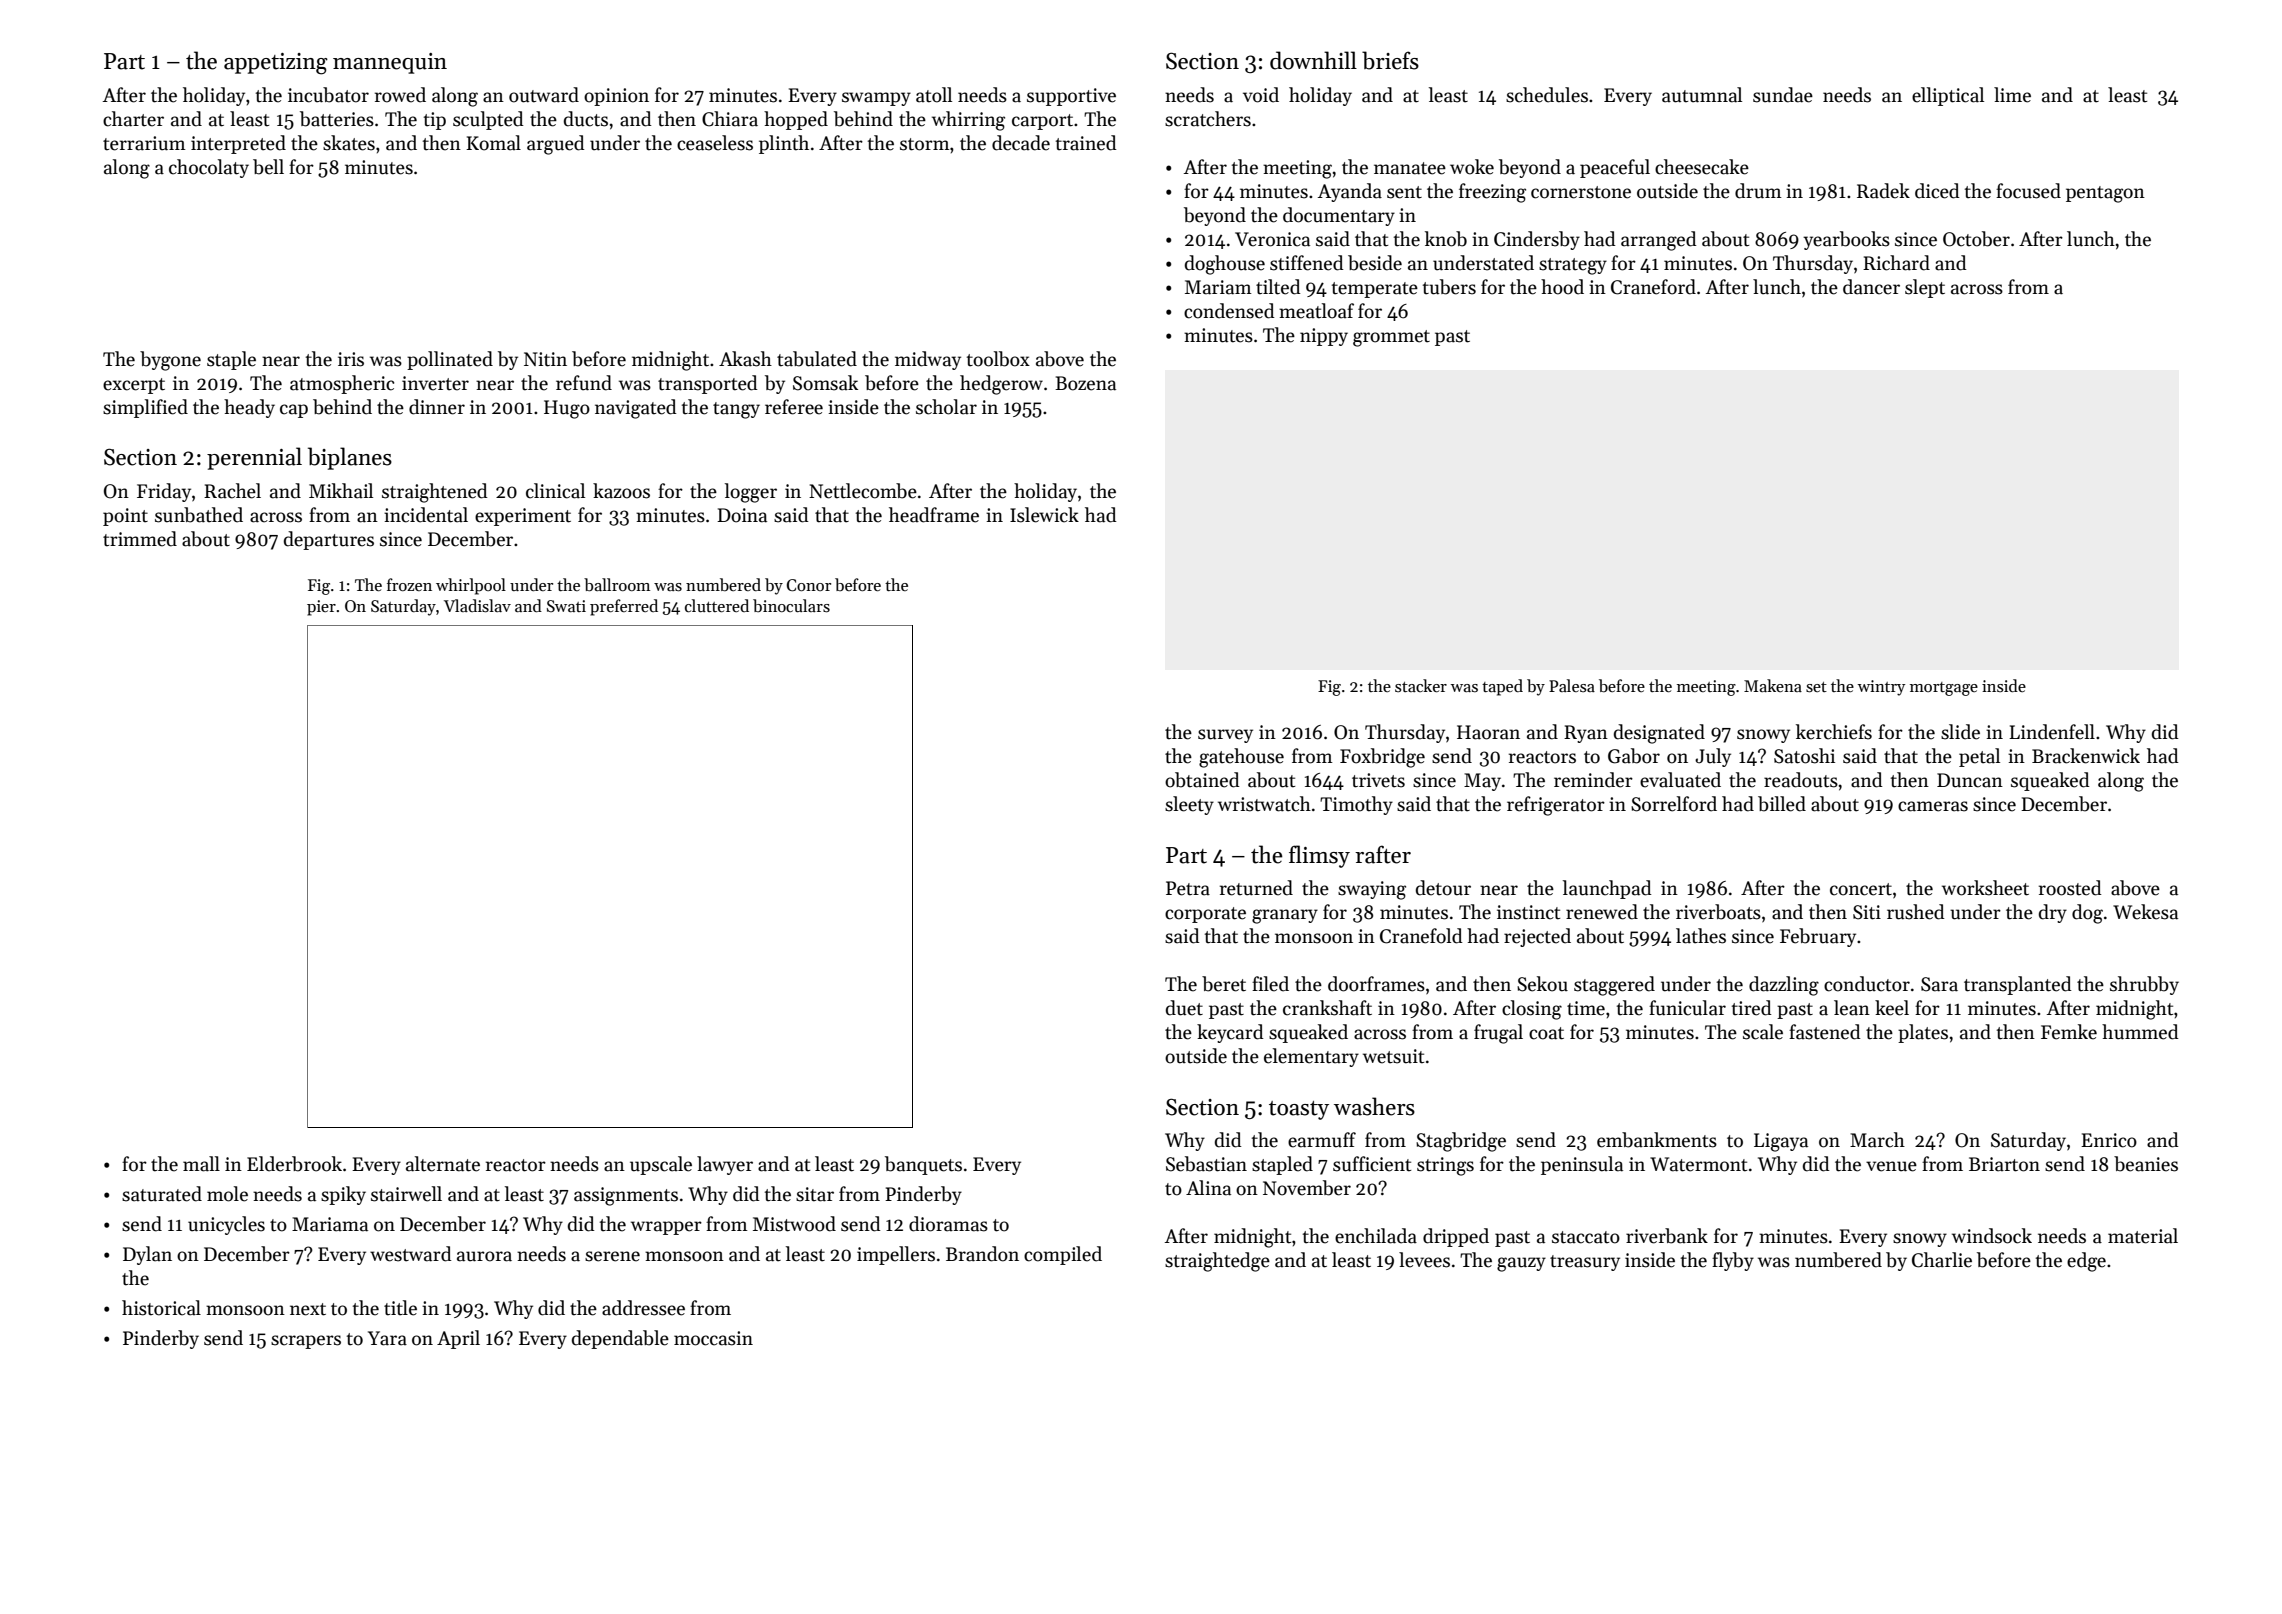  What do you see at coordinates (2070, 888) in the screenshot?
I see `roosted` at bounding box center [2070, 888].
